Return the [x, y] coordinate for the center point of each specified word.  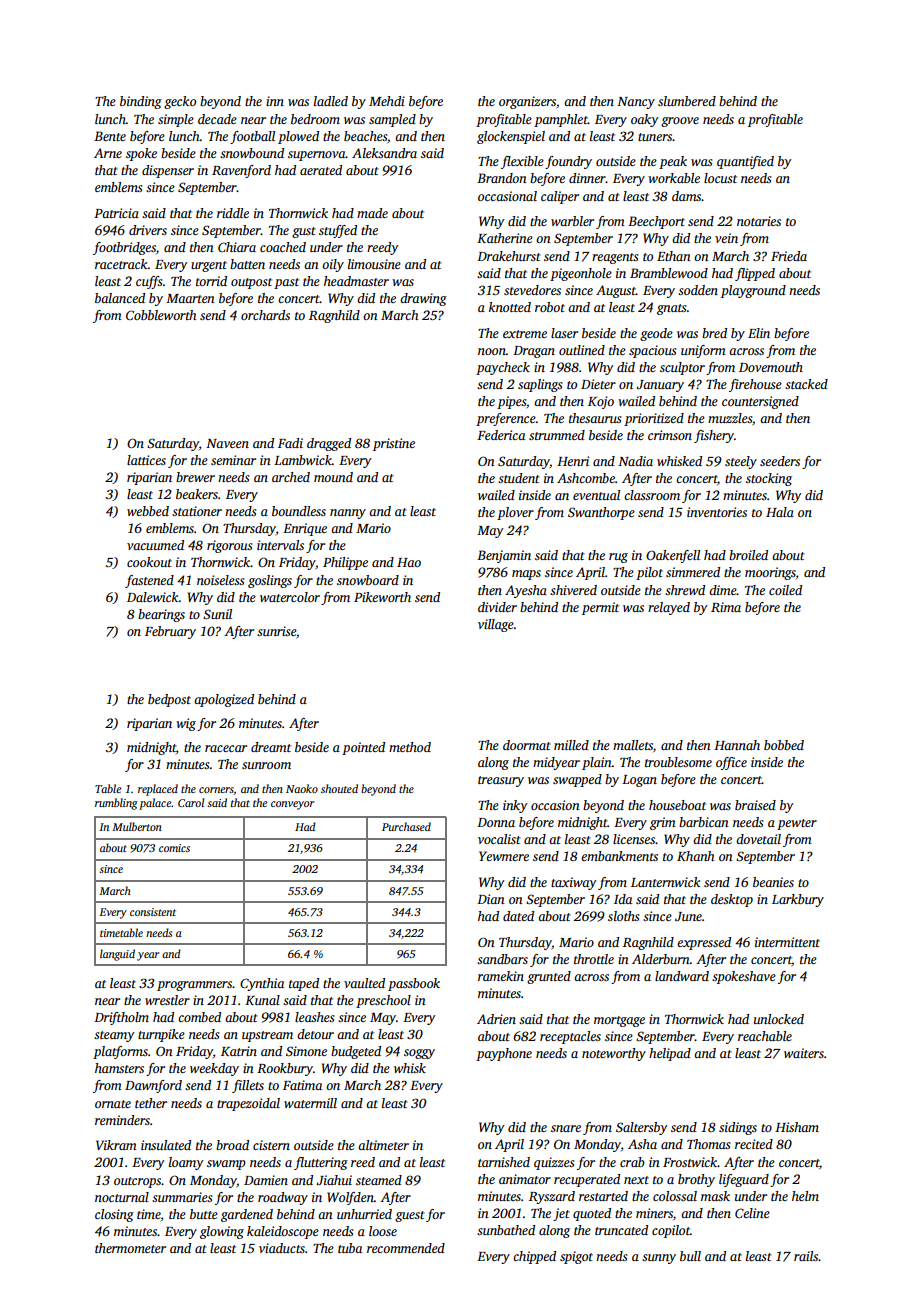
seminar [233, 460]
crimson [670, 435]
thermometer [130, 1248]
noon [492, 351]
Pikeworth [382, 597]
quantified [745, 162]
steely [741, 462]
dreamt [271, 747]
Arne [108, 153]
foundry [568, 162]
